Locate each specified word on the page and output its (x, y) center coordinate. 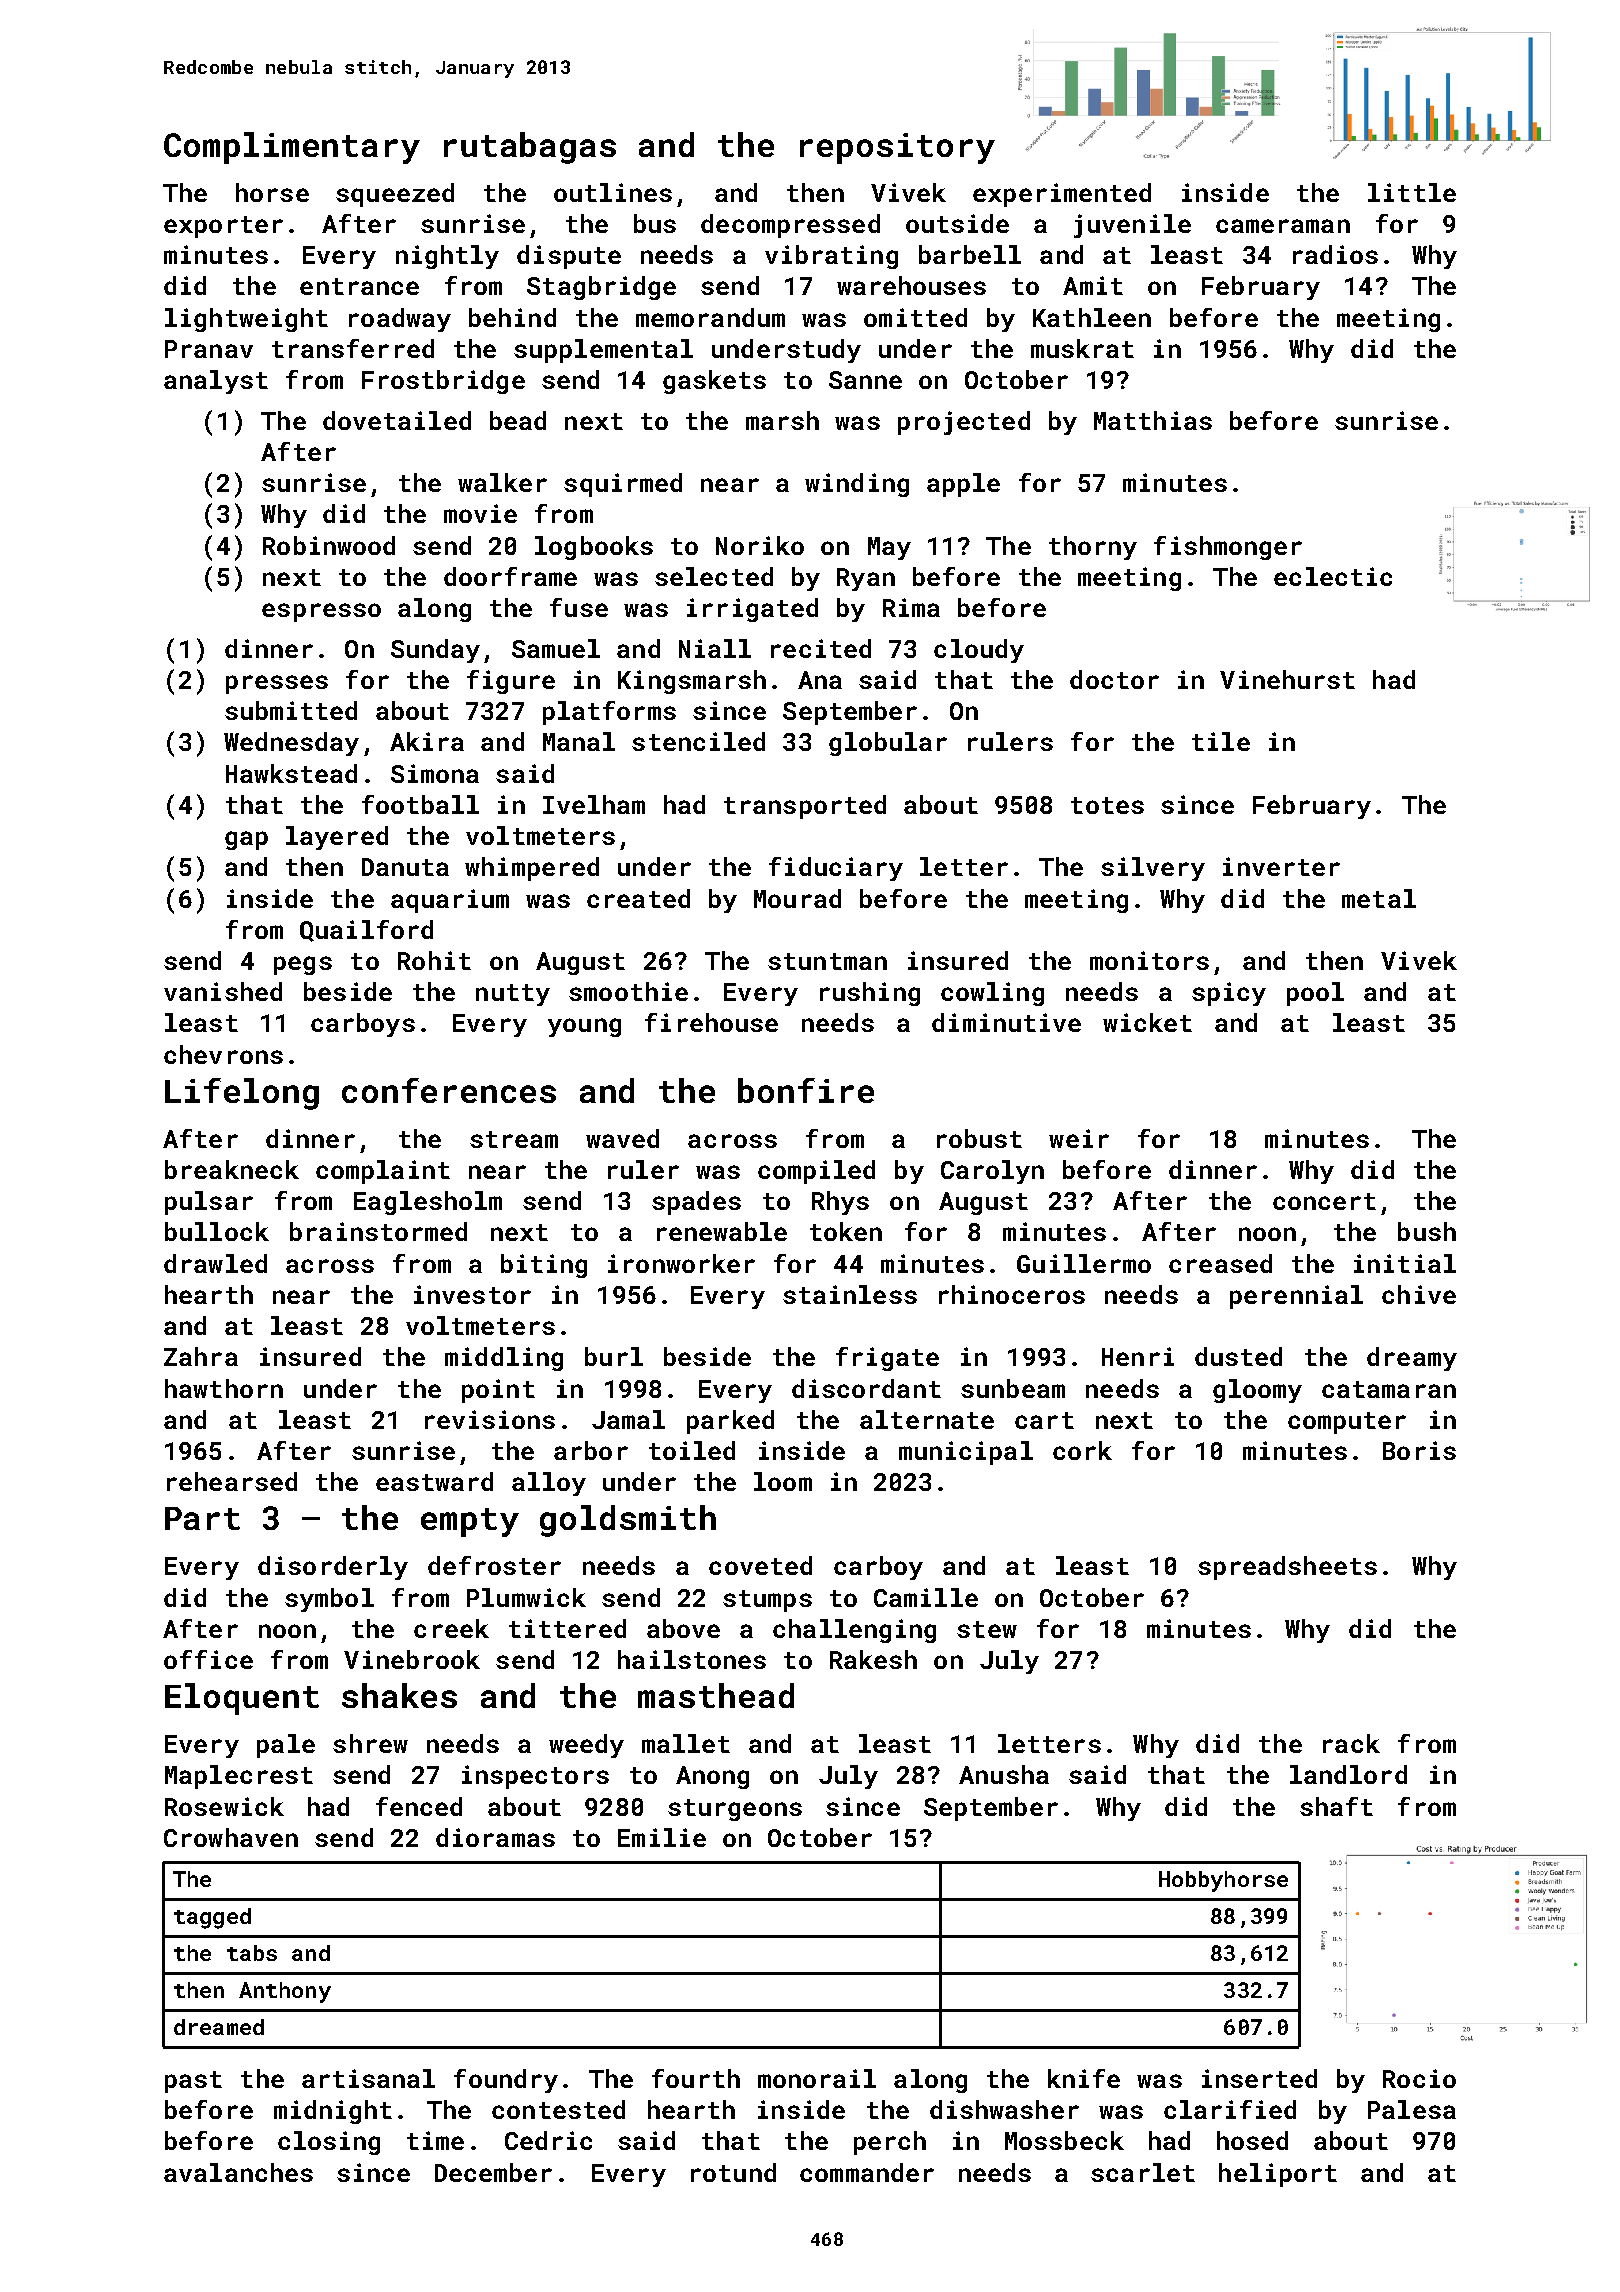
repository (897, 148)
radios (1335, 254)
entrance (359, 286)
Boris (1419, 1450)
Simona (435, 773)
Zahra (201, 1356)
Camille (926, 1597)
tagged (212, 1918)
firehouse (711, 1022)
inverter (1281, 866)
